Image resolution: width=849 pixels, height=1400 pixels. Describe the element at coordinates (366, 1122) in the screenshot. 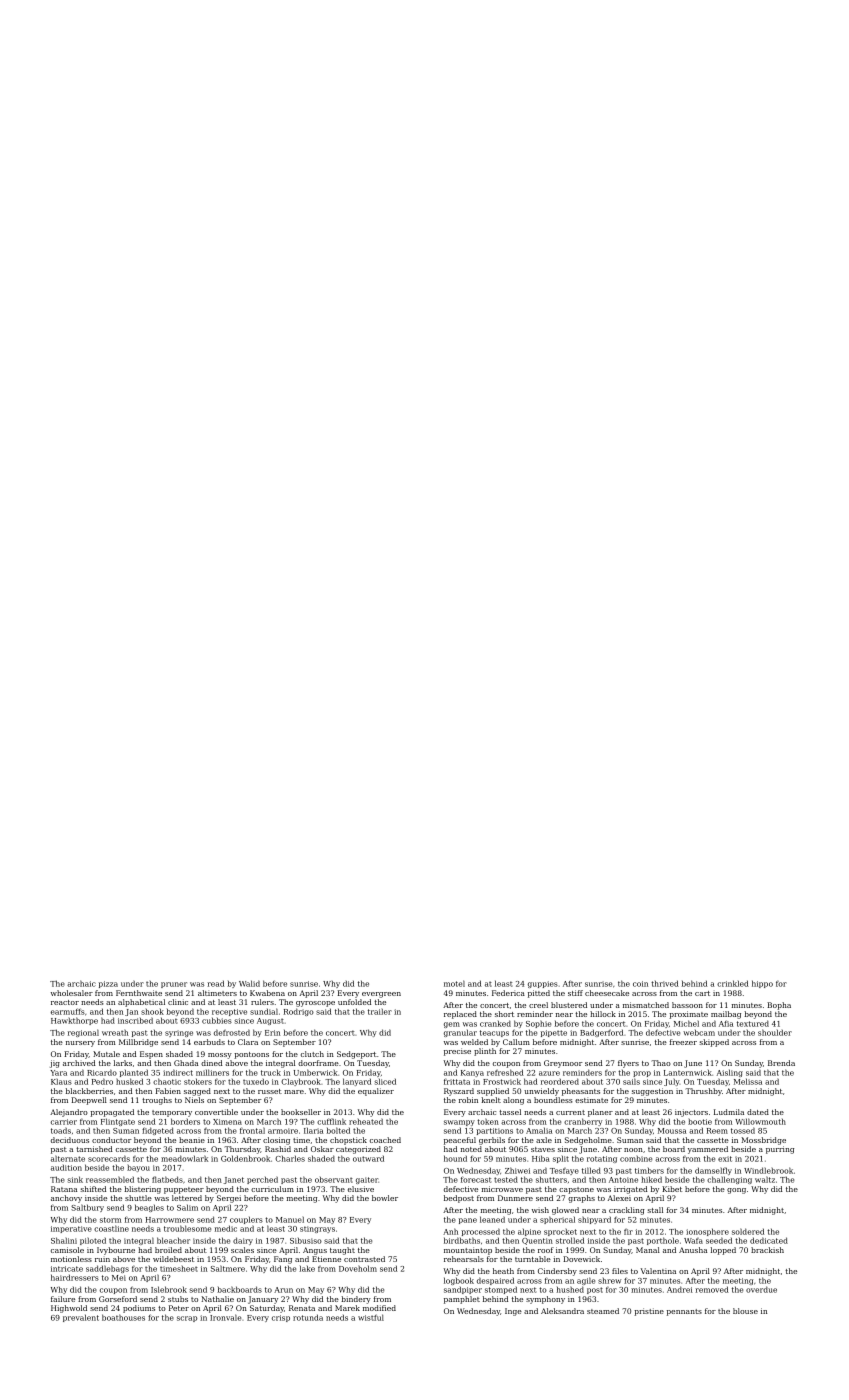

I see `reheated` at that location.
